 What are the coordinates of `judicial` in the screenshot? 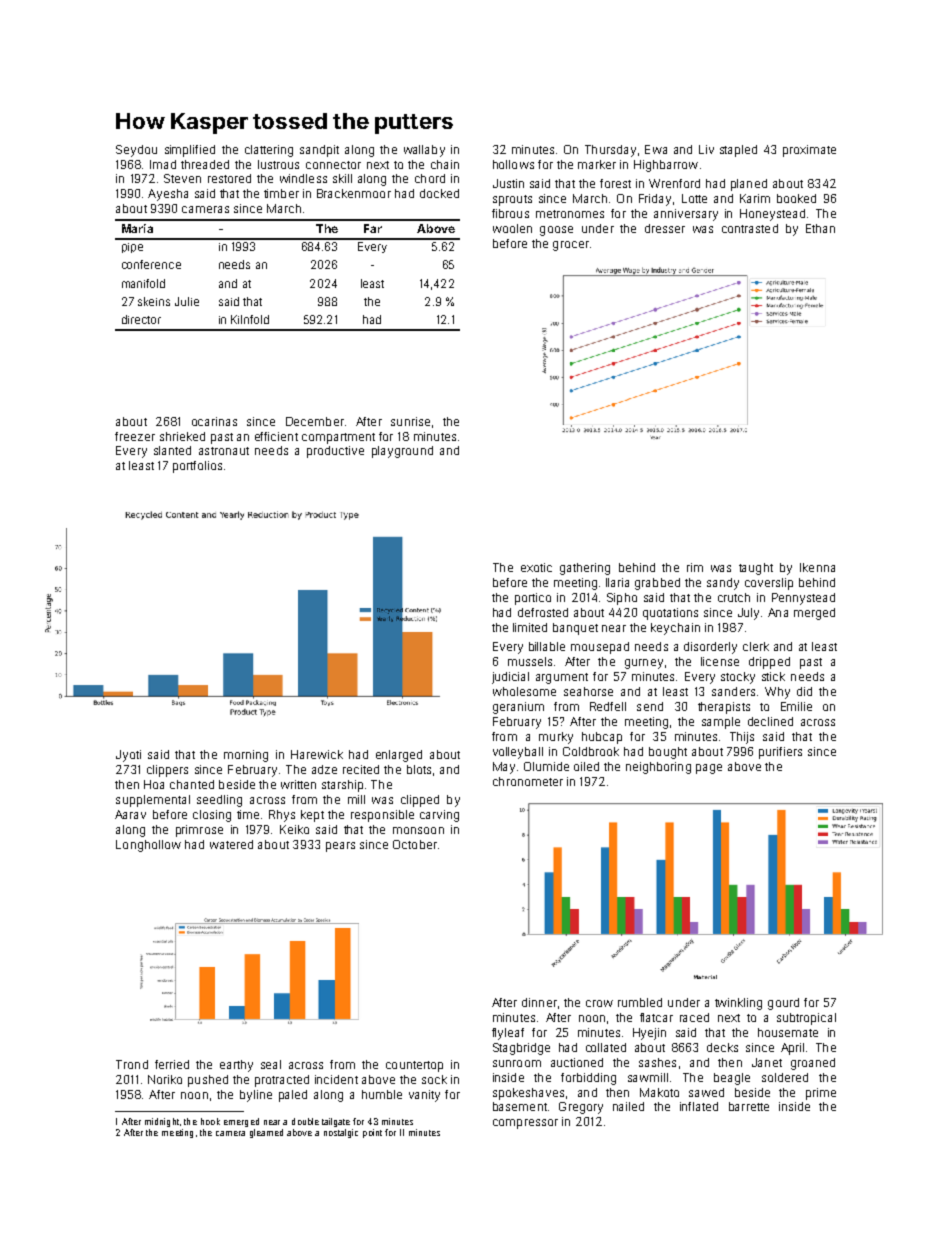 It's located at (510, 678).
